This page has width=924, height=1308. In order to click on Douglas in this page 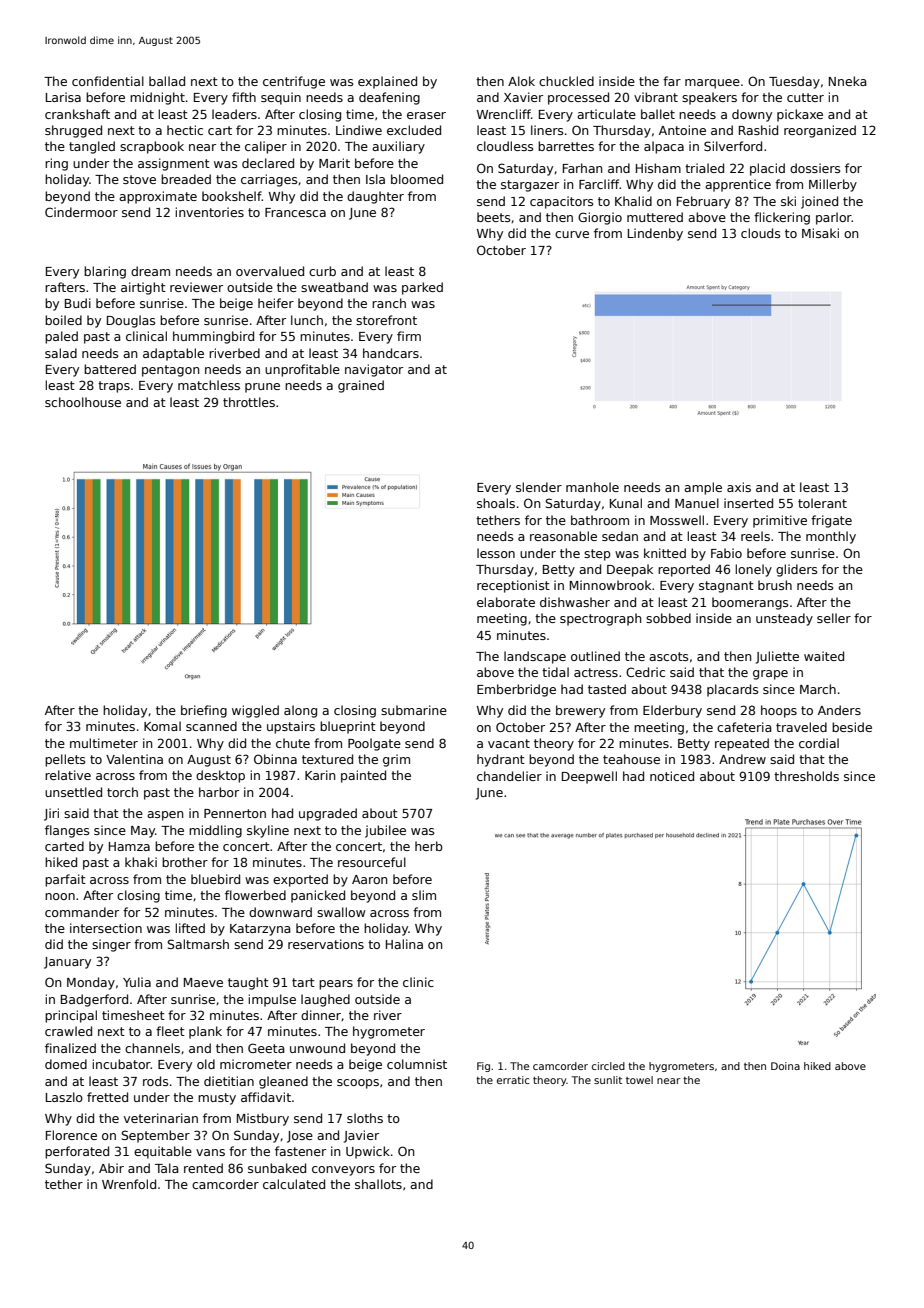, I will do `click(131, 321)`.
